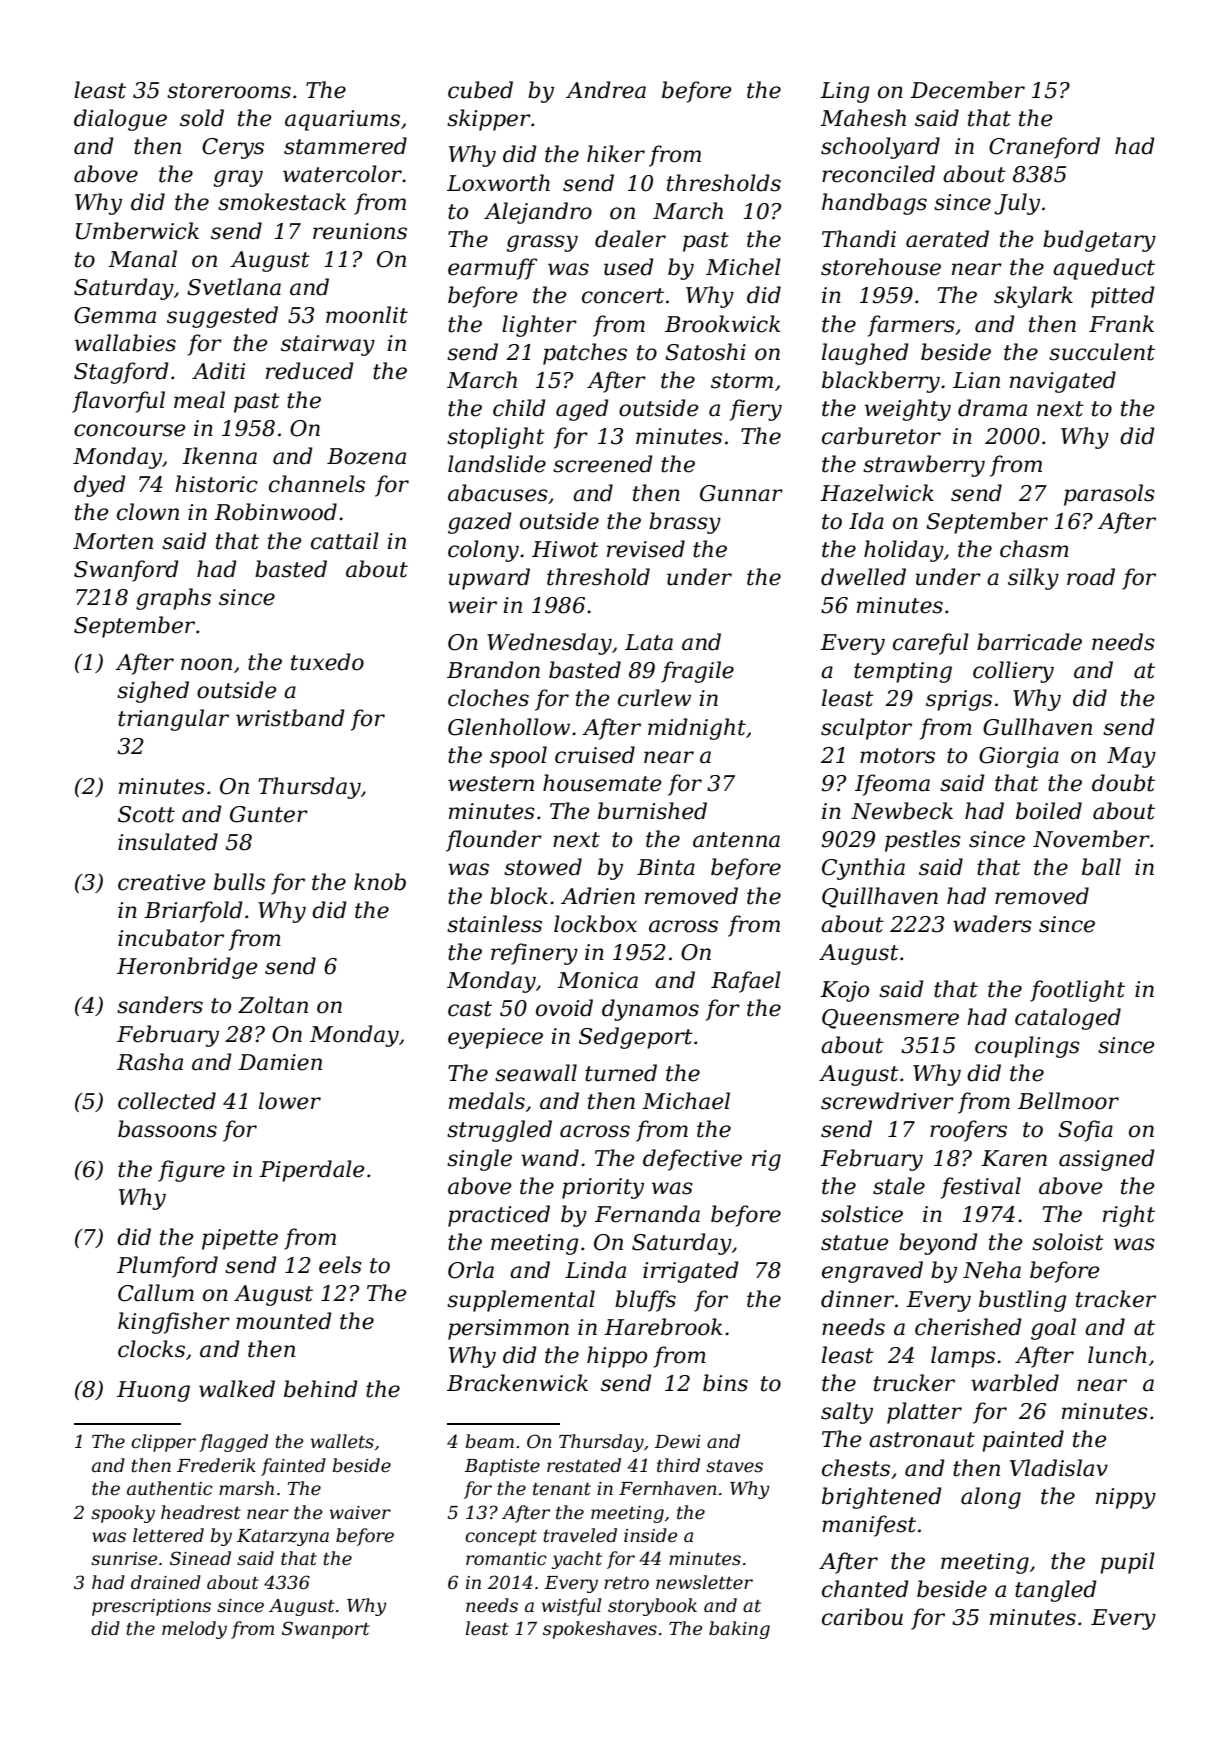  Describe the element at coordinates (120, 120) in the page. I see `dialogue` at that location.
